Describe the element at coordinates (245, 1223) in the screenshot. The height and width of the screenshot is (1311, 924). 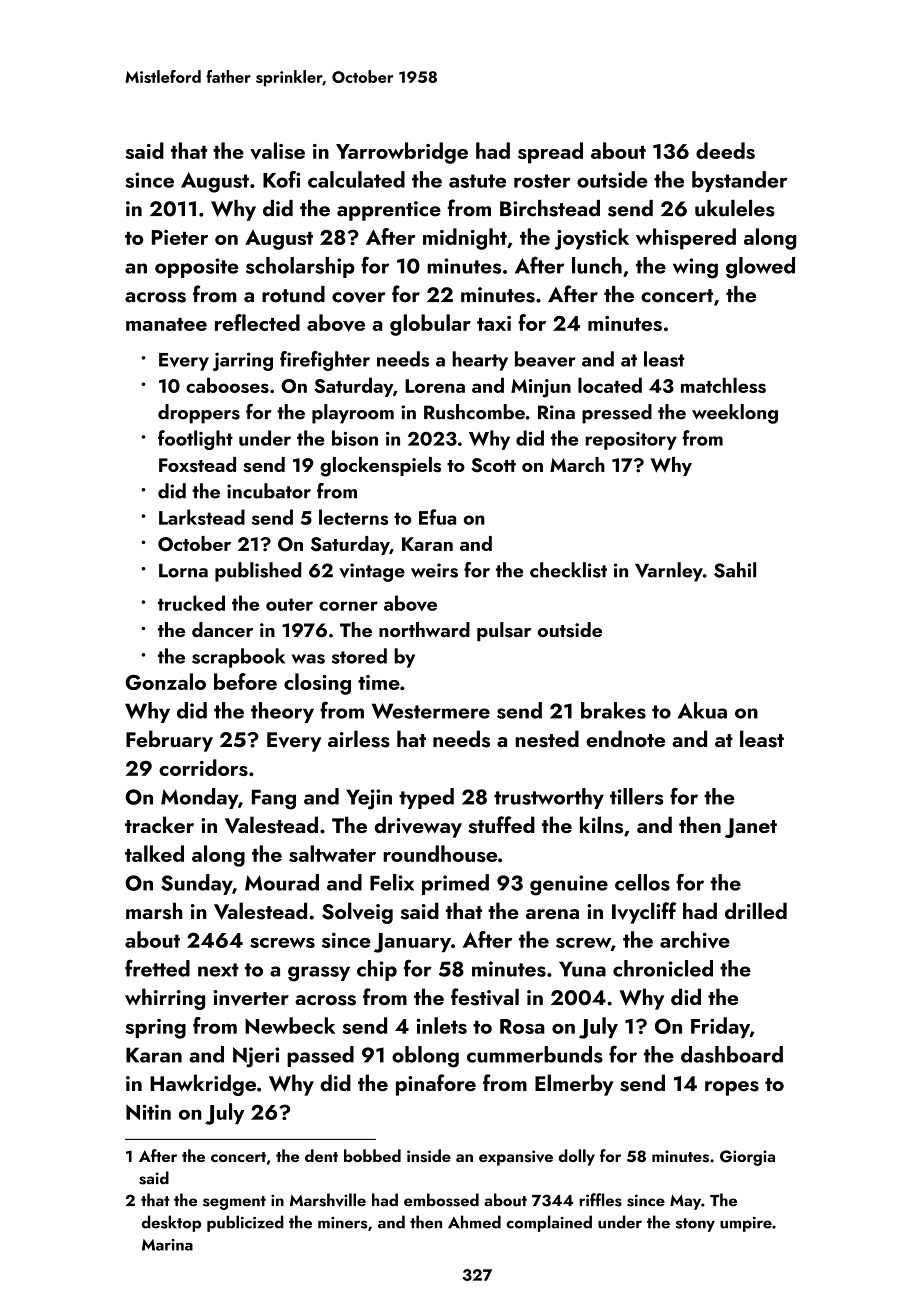
I see `publicized` at that location.
